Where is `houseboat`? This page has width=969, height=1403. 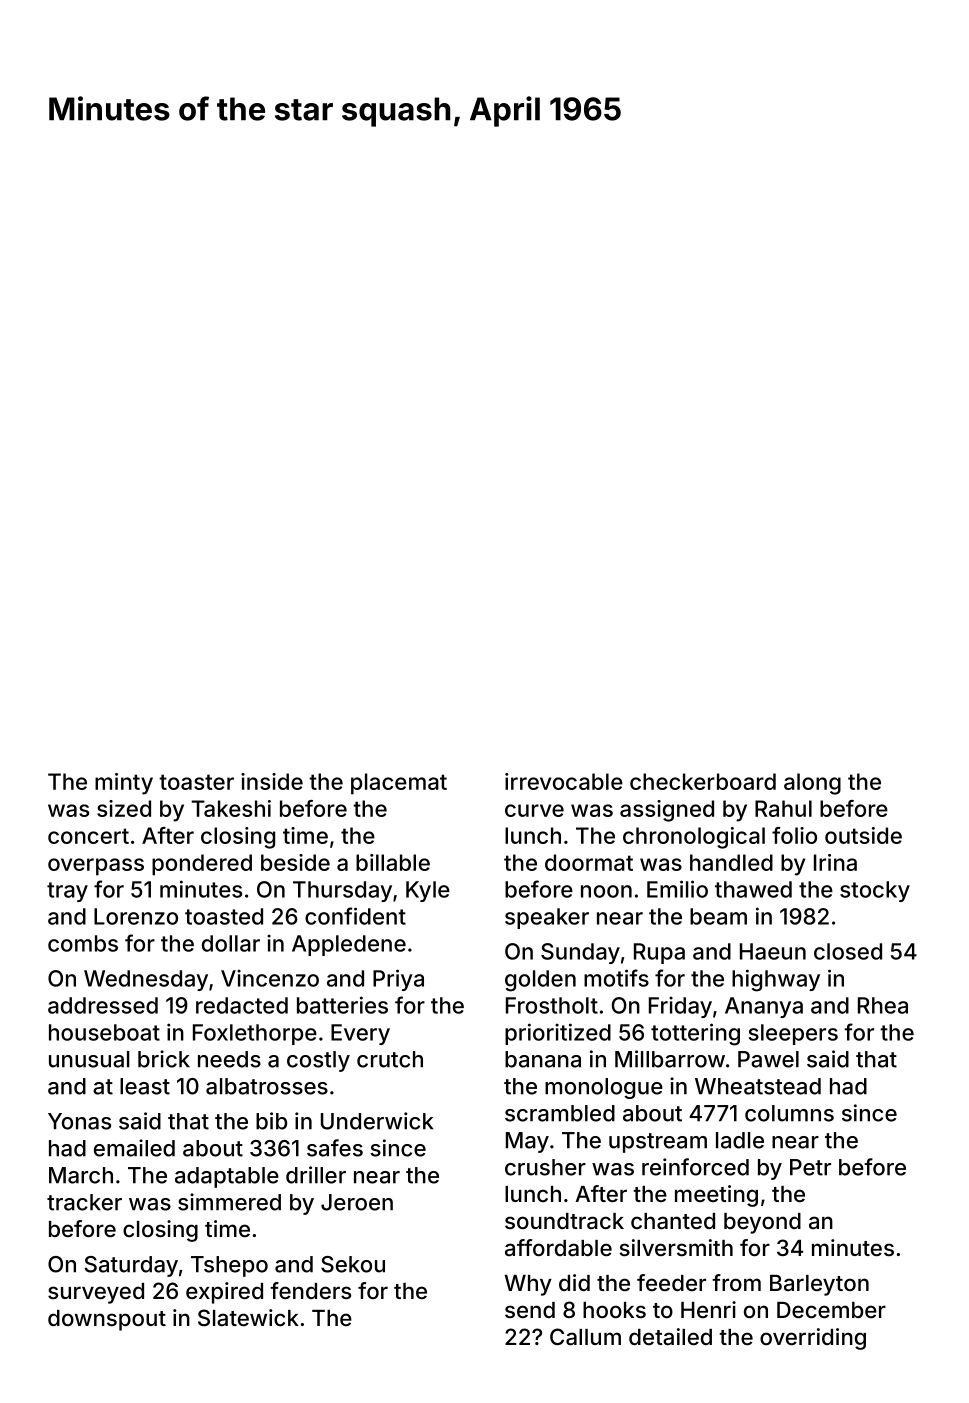
houseboat is located at coordinates (104, 1032).
